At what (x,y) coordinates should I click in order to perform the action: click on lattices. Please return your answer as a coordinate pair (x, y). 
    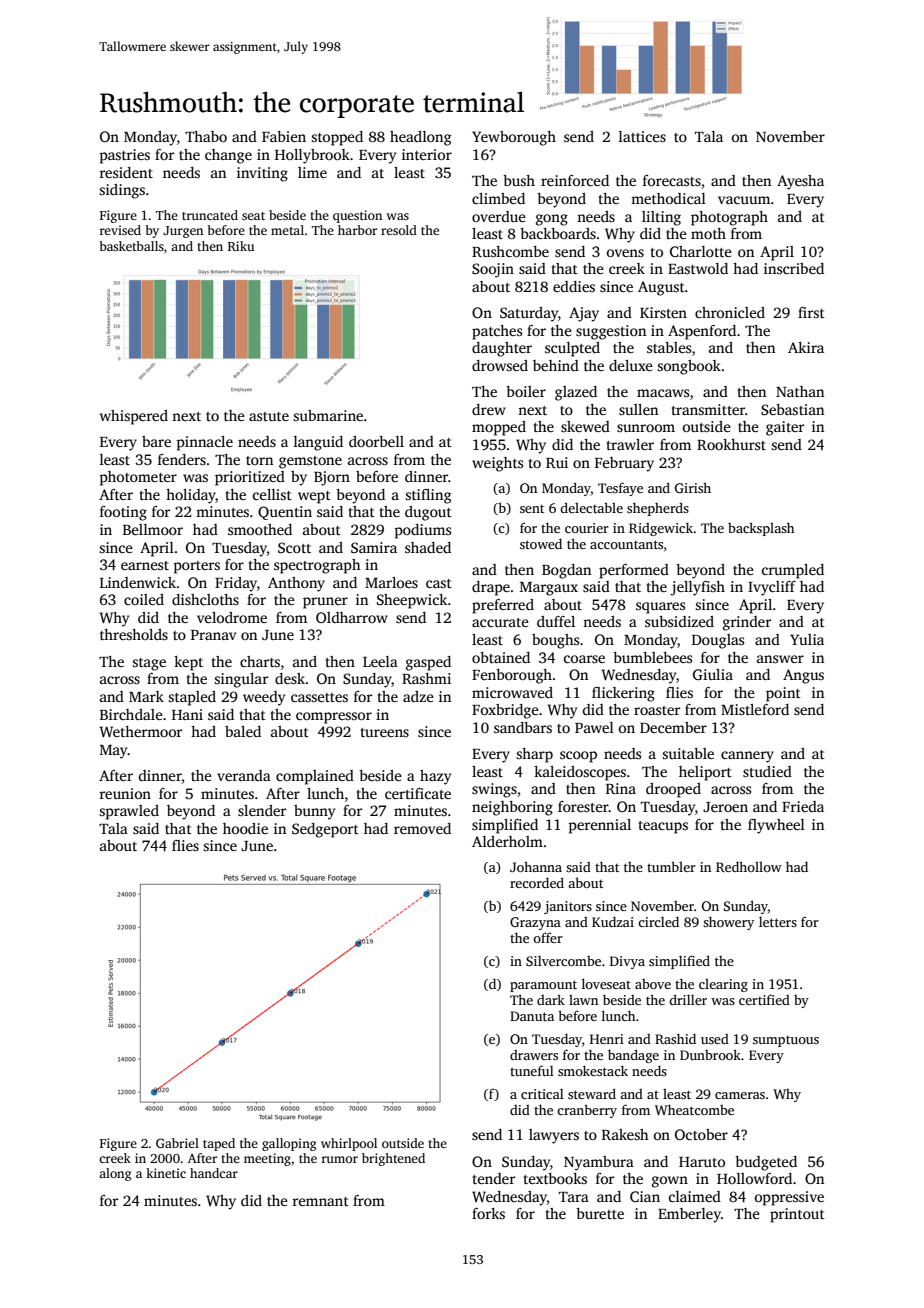
    Looking at the image, I should click on (642, 136).
